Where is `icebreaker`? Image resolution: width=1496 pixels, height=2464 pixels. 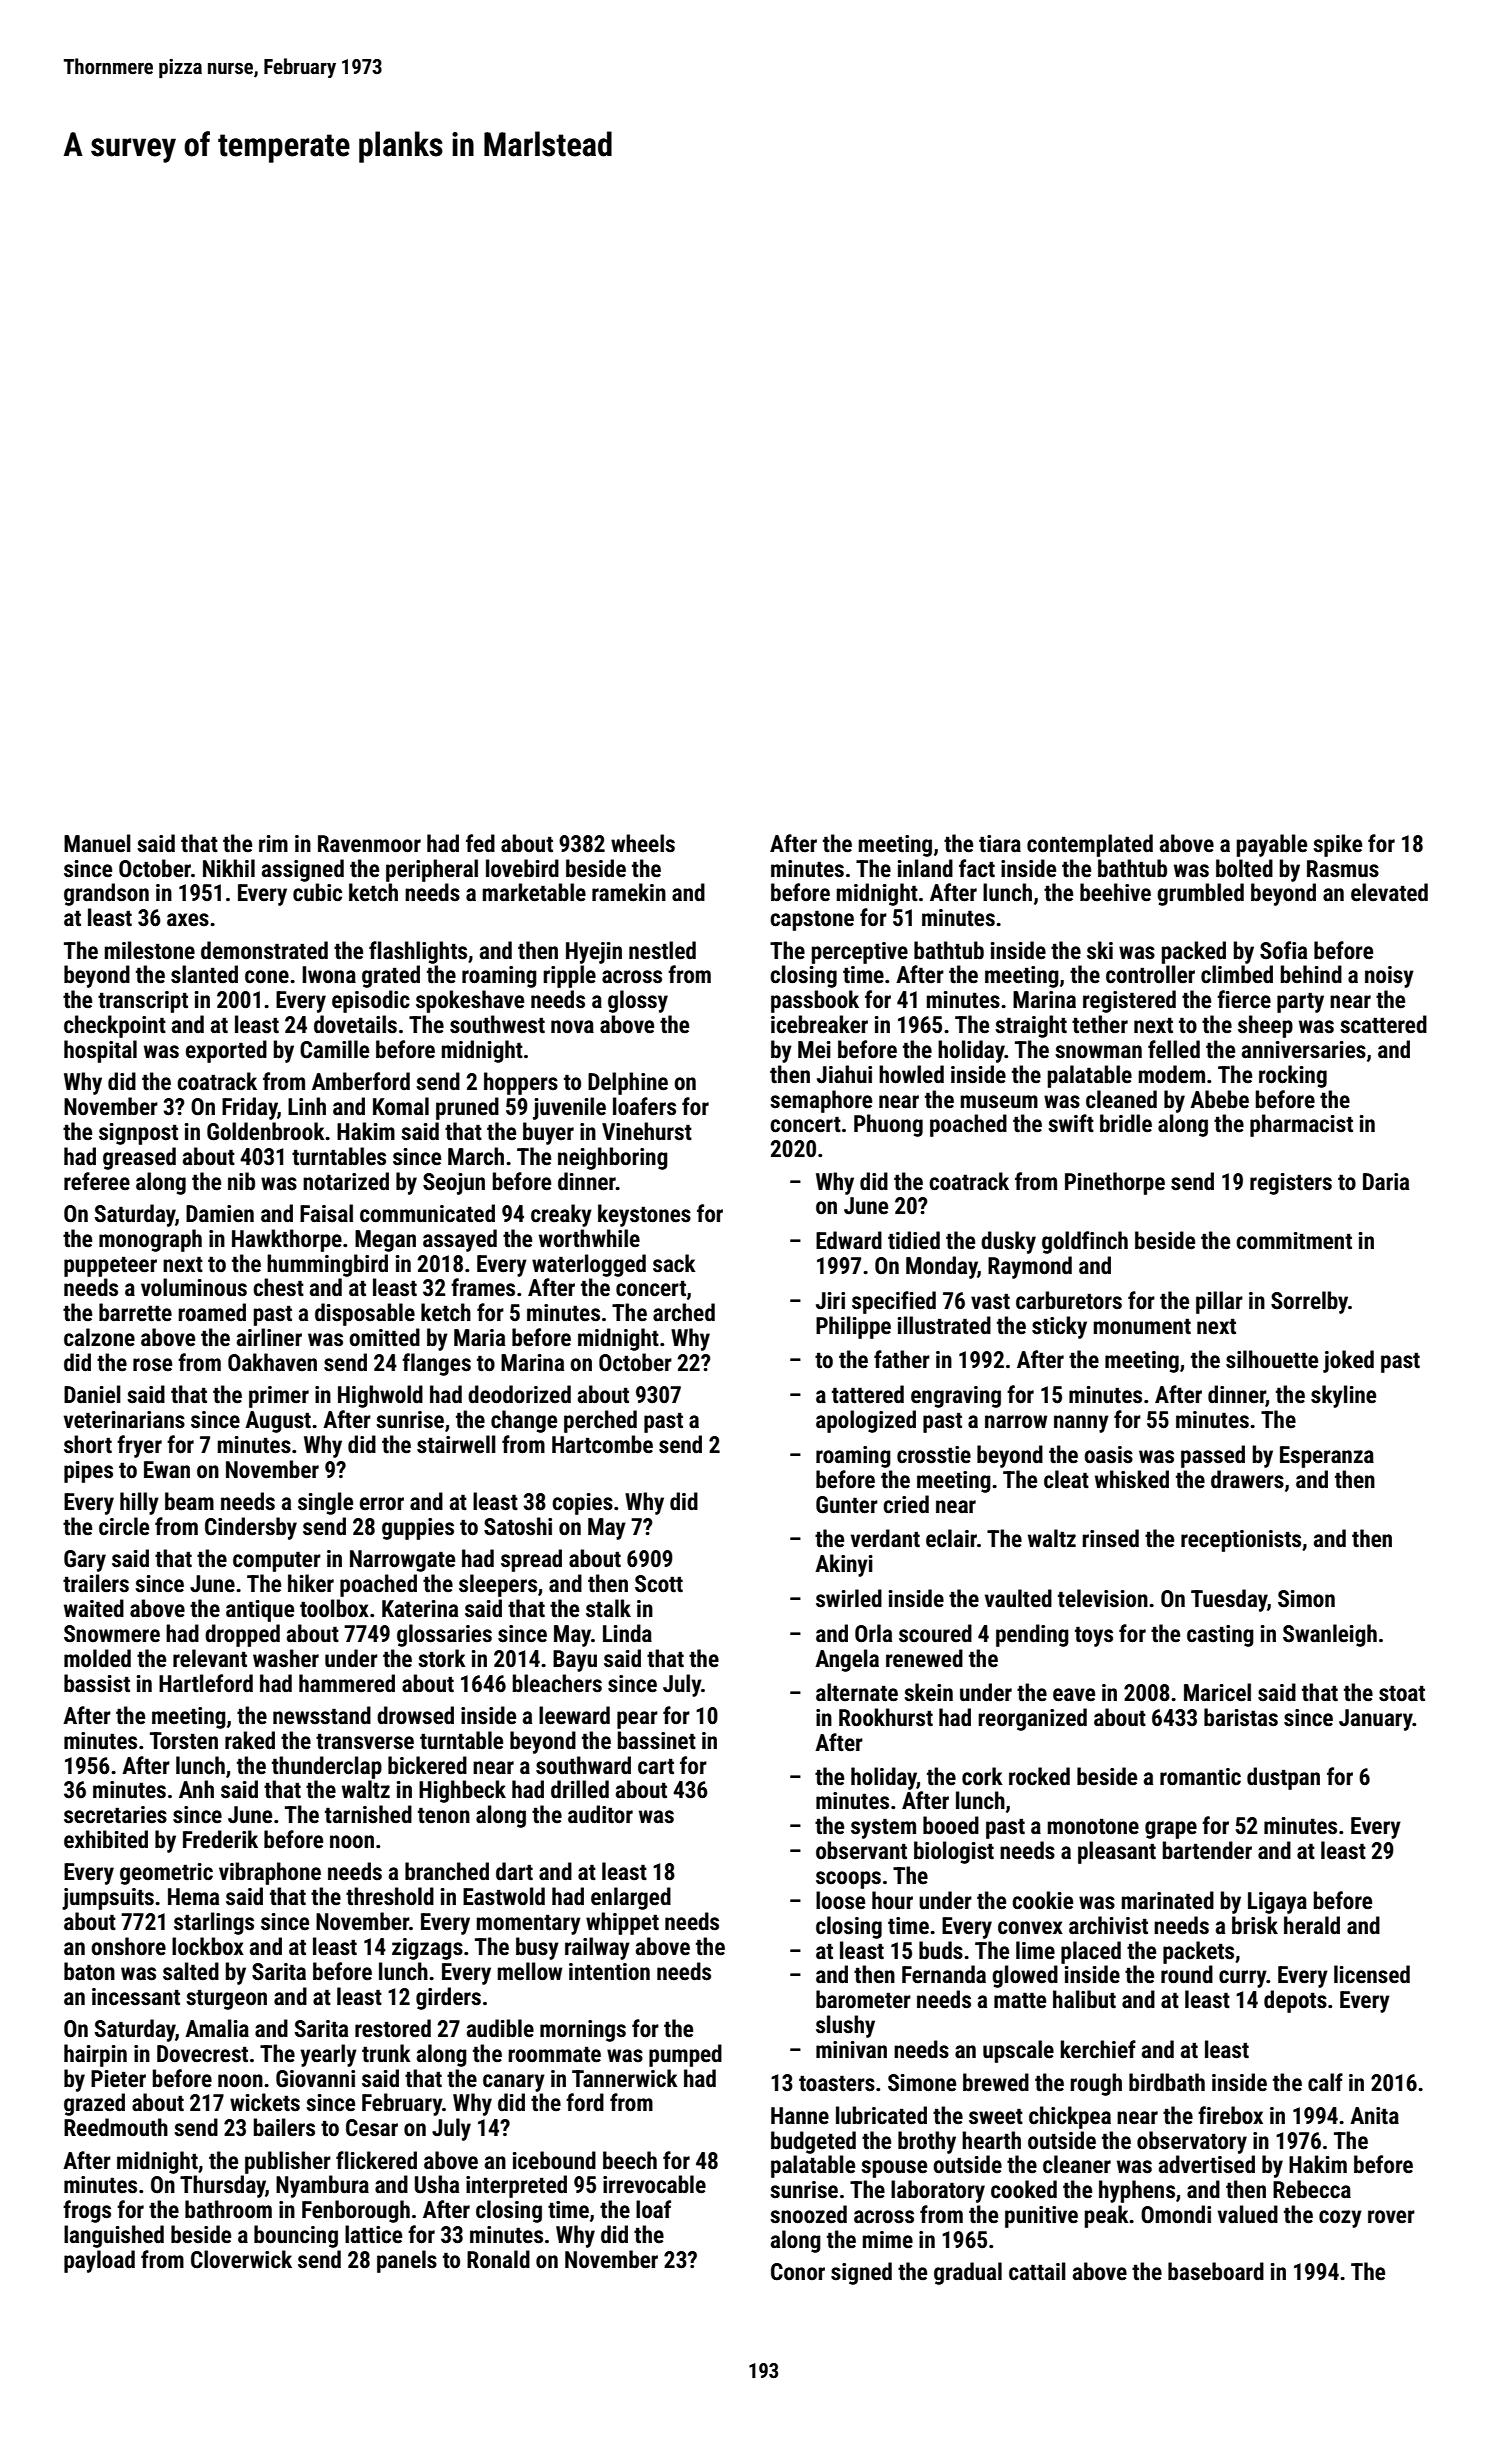 icebreaker is located at coordinates (819, 1024).
